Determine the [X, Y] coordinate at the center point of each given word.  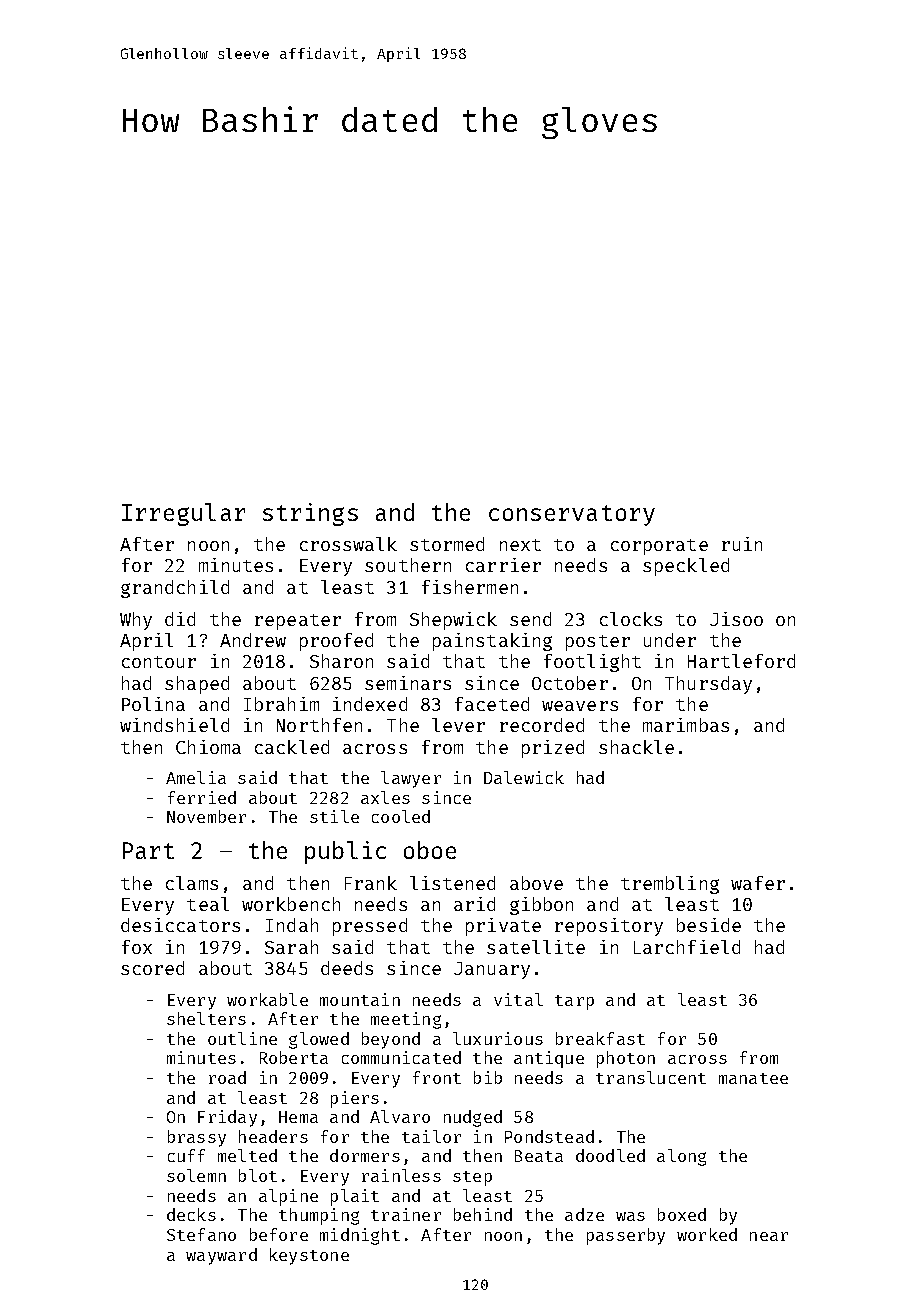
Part [148, 850]
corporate [659, 547]
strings [310, 514]
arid [474, 904]
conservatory [572, 515]
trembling [670, 885]
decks [191, 1214]
